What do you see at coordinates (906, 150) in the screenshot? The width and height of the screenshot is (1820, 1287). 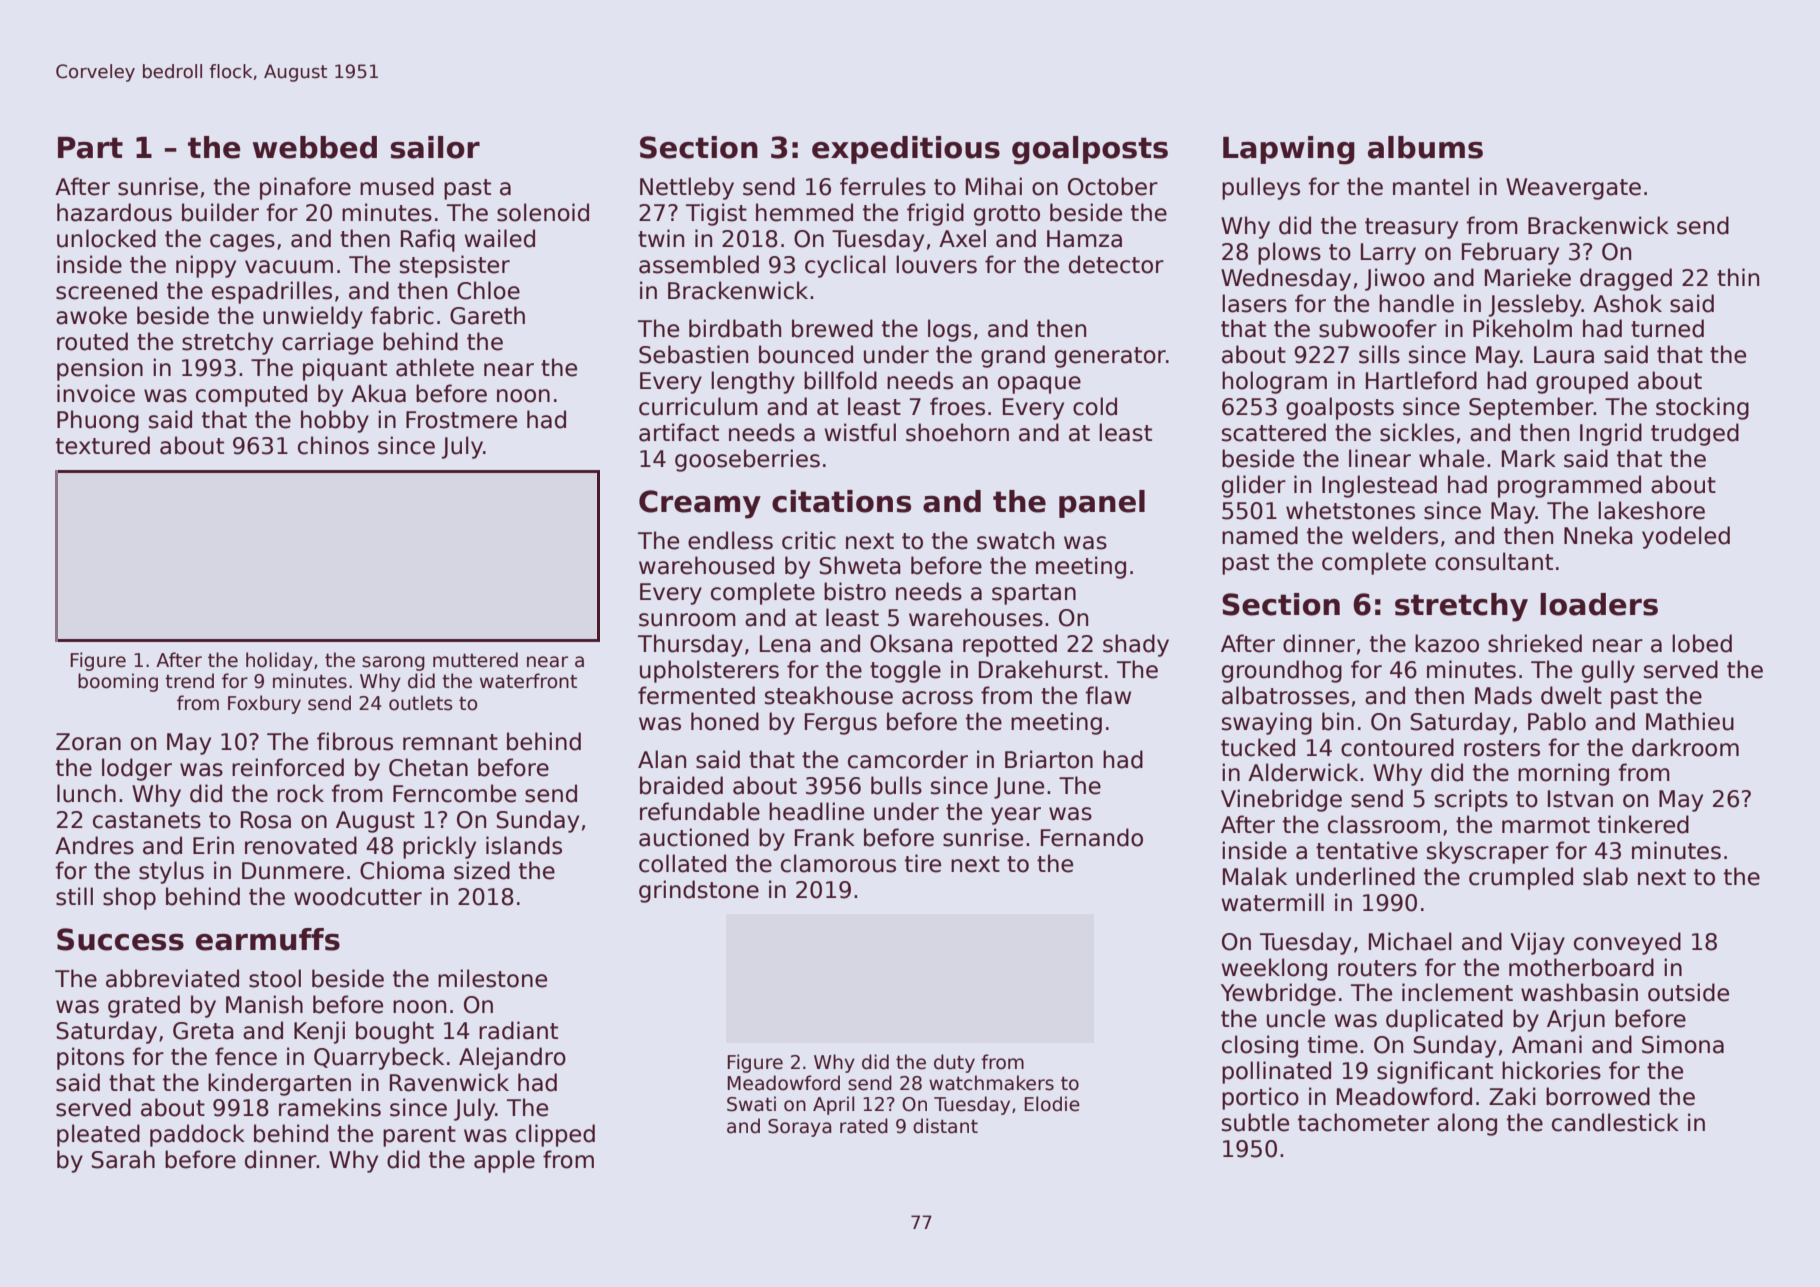 I see `expeditious` at bounding box center [906, 150].
